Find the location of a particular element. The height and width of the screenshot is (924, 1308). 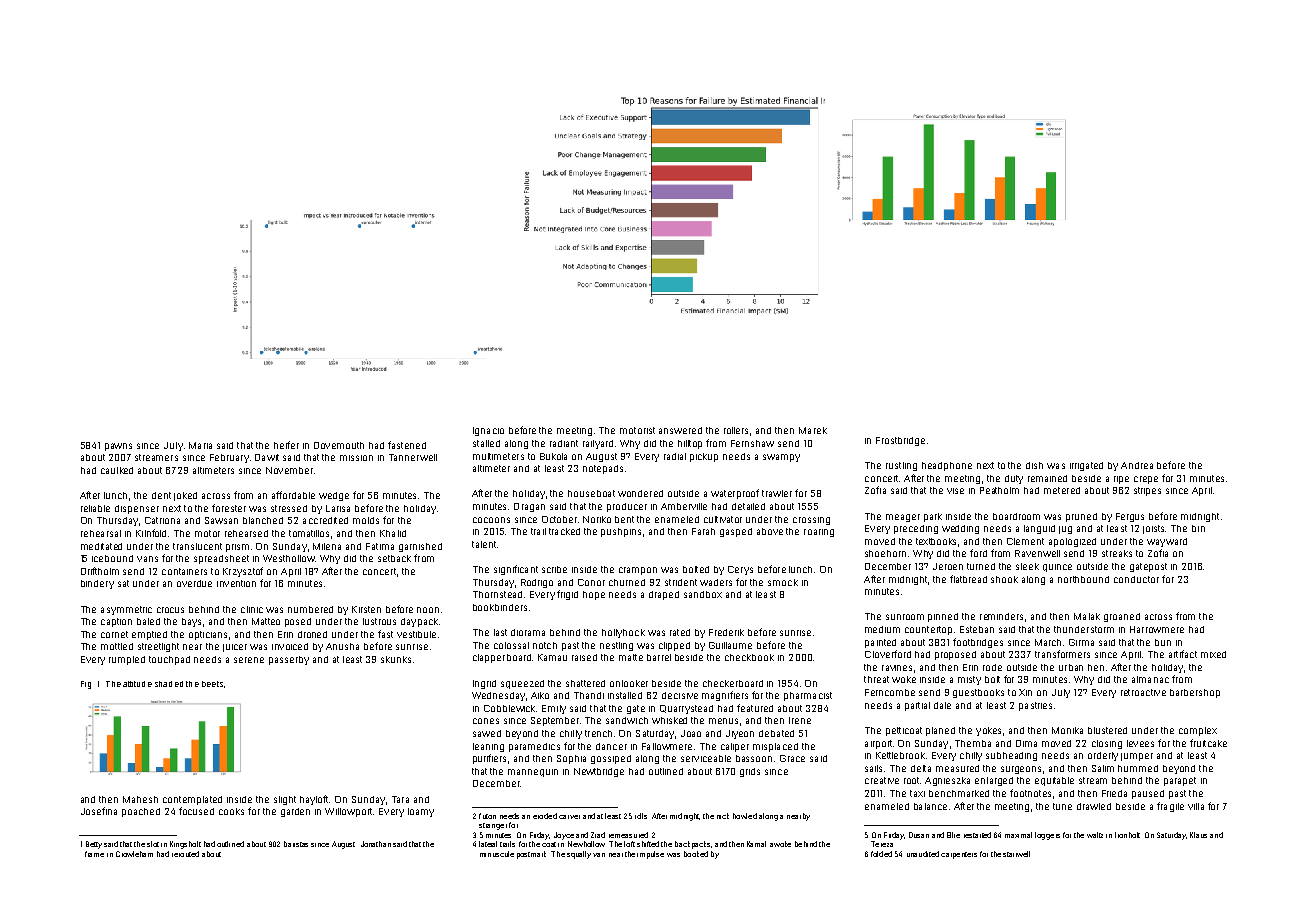

Frostbridge is located at coordinates (900, 441).
